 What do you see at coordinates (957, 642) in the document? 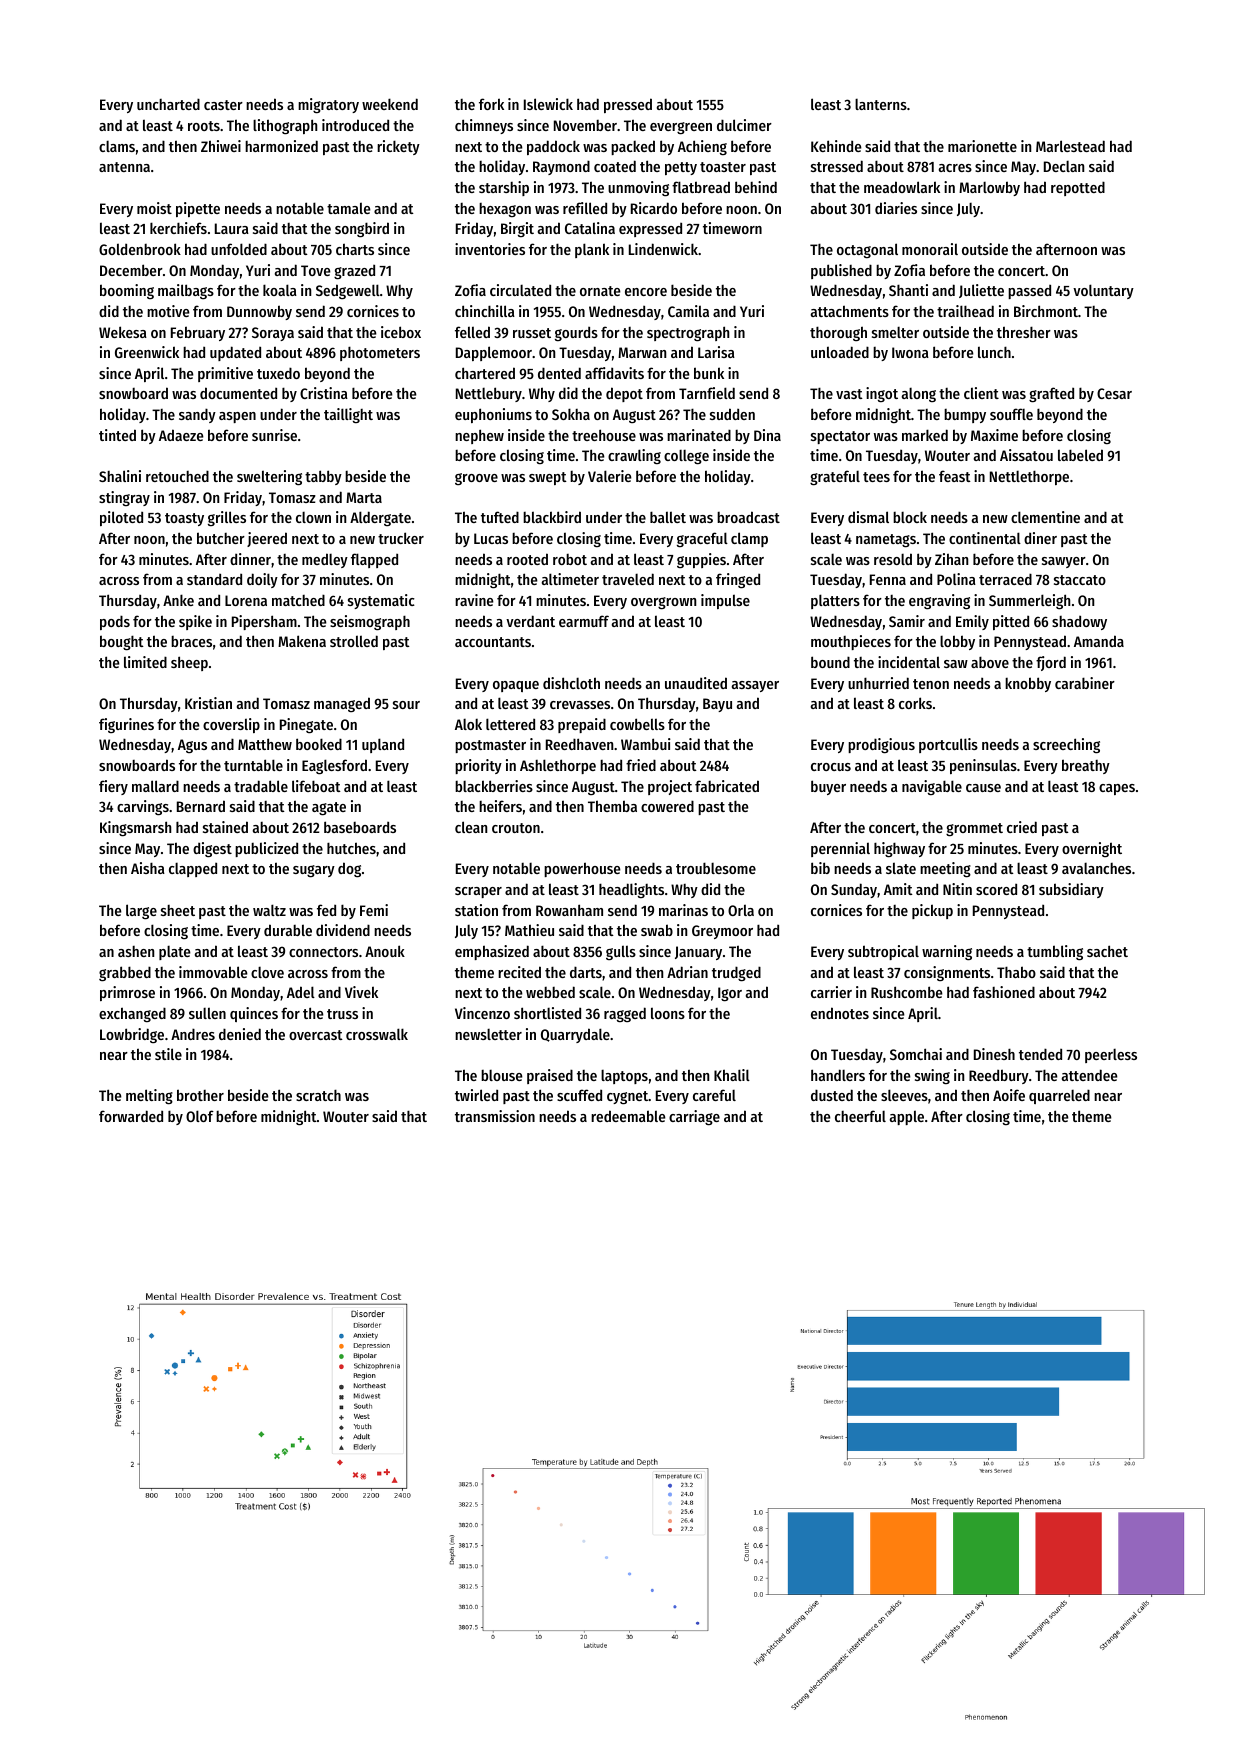
I see `lobby` at bounding box center [957, 642].
